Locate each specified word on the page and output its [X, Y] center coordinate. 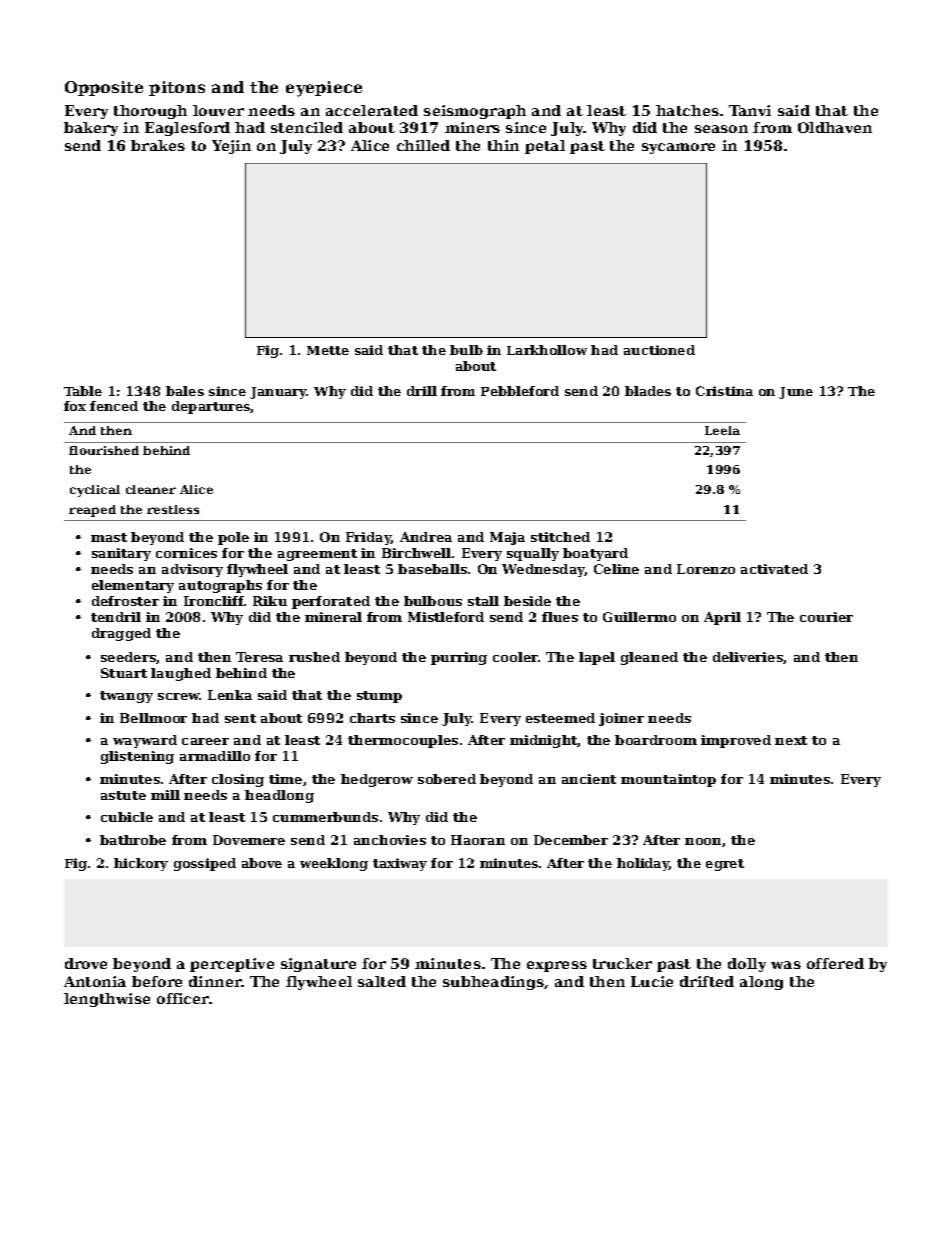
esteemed [560, 718]
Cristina [724, 391]
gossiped [205, 864]
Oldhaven [835, 127]
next [791, 740]
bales [185, 391]
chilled [423, 145]
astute [123, 795]
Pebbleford [520, 391]
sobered [447, 779]
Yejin [231, 147]
